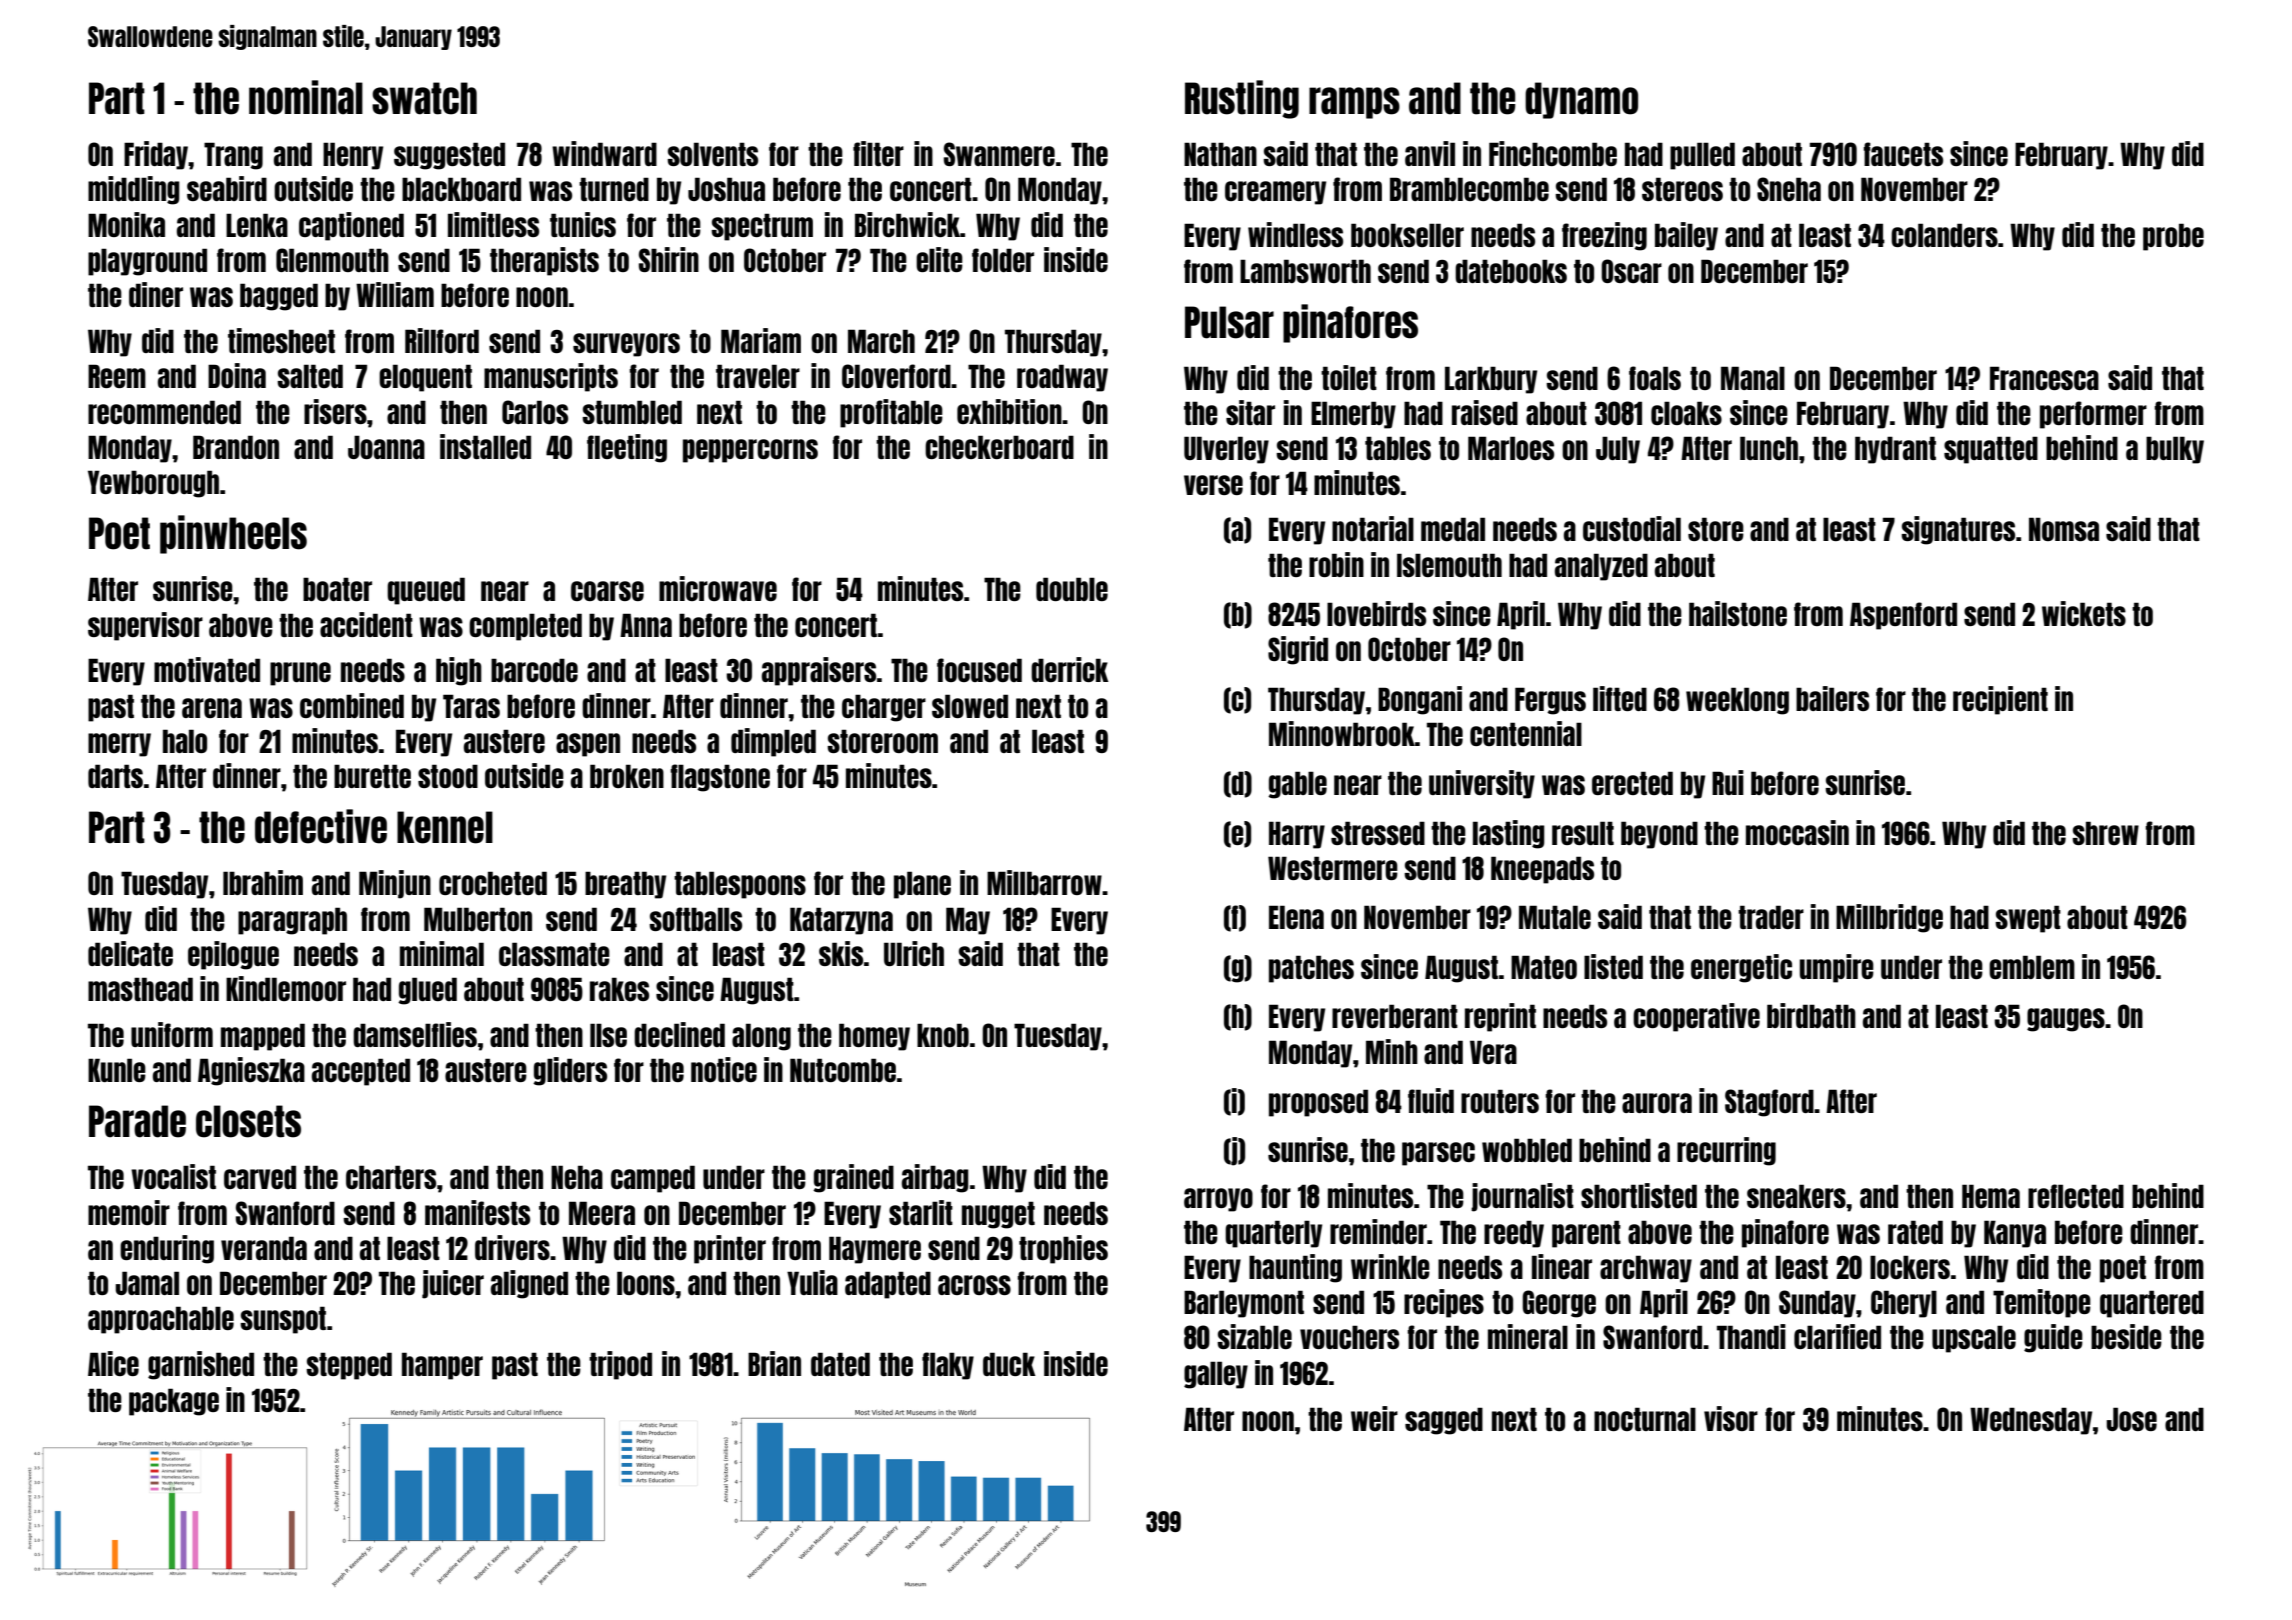 Image resolution: width=2292 pixels, height=1620 pixels. Describe the element at coordinates (1242, 99) in the screenshot. I see `Rustling` at that location.
